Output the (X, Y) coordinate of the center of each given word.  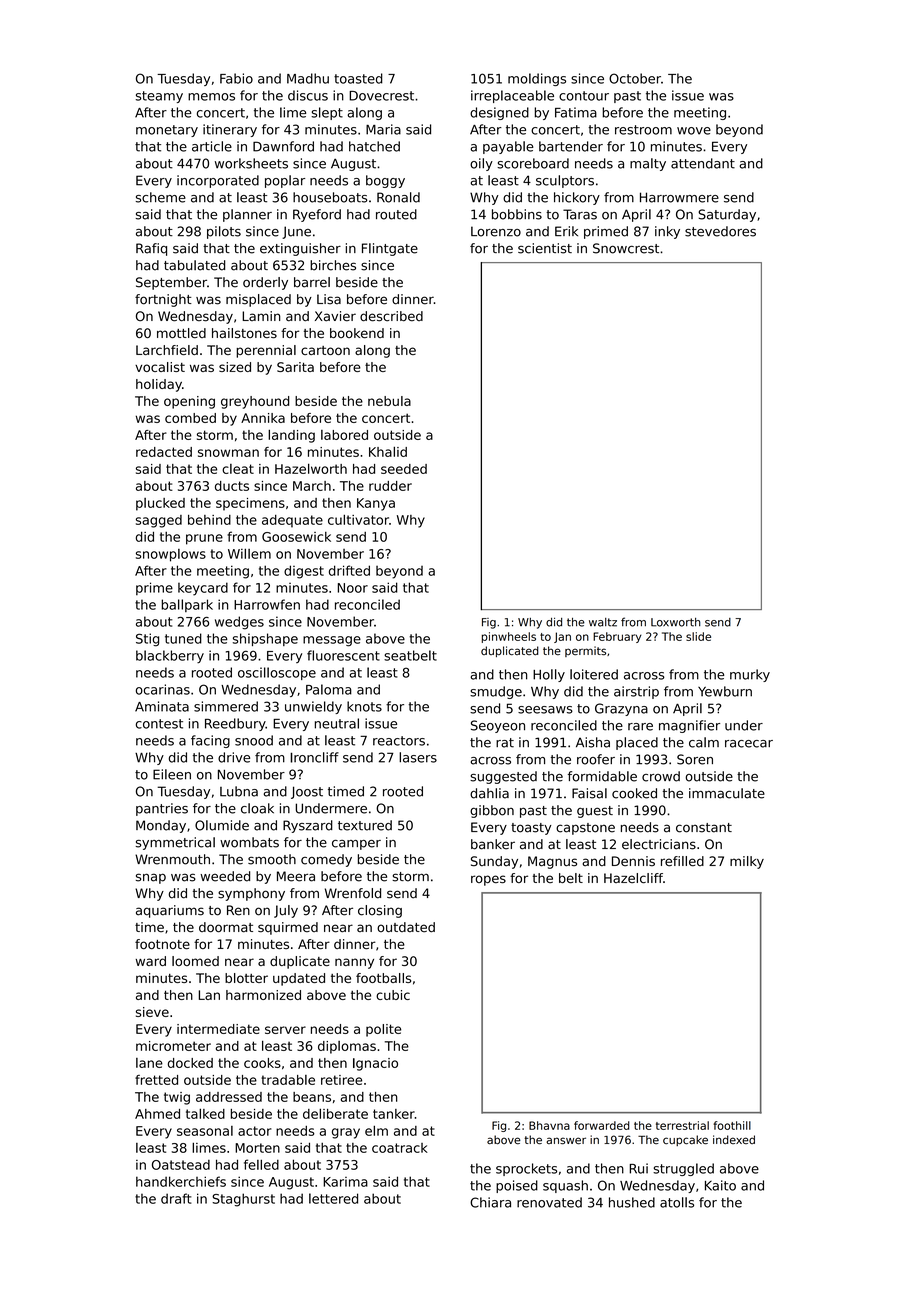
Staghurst (243, 1200)
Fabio (236, 78)
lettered (333, 1198)
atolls (677, 1202)
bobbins (517, 214)
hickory (577, 198)
